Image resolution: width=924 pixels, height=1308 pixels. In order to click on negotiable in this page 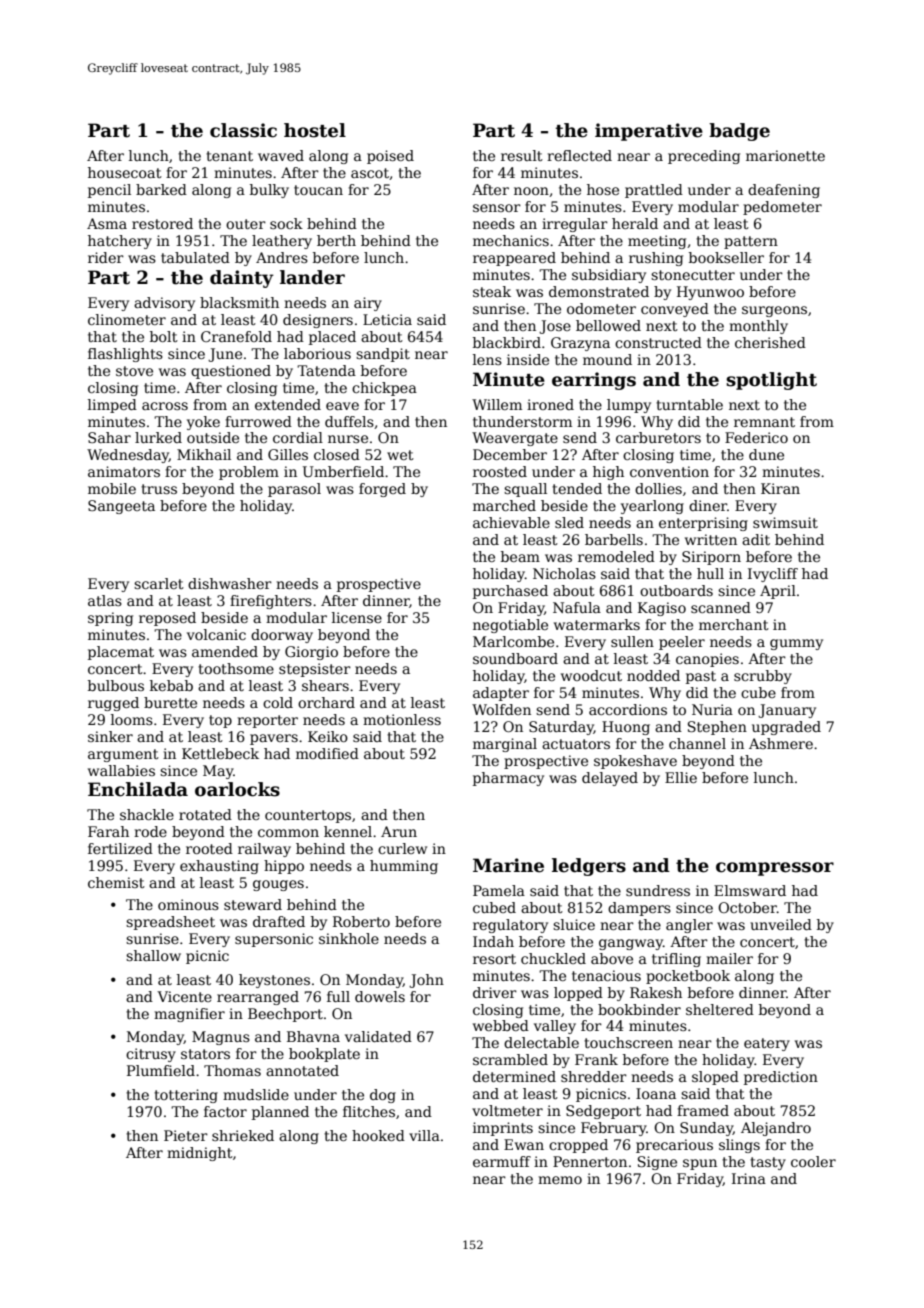, I will do `click(510, 626)`.
